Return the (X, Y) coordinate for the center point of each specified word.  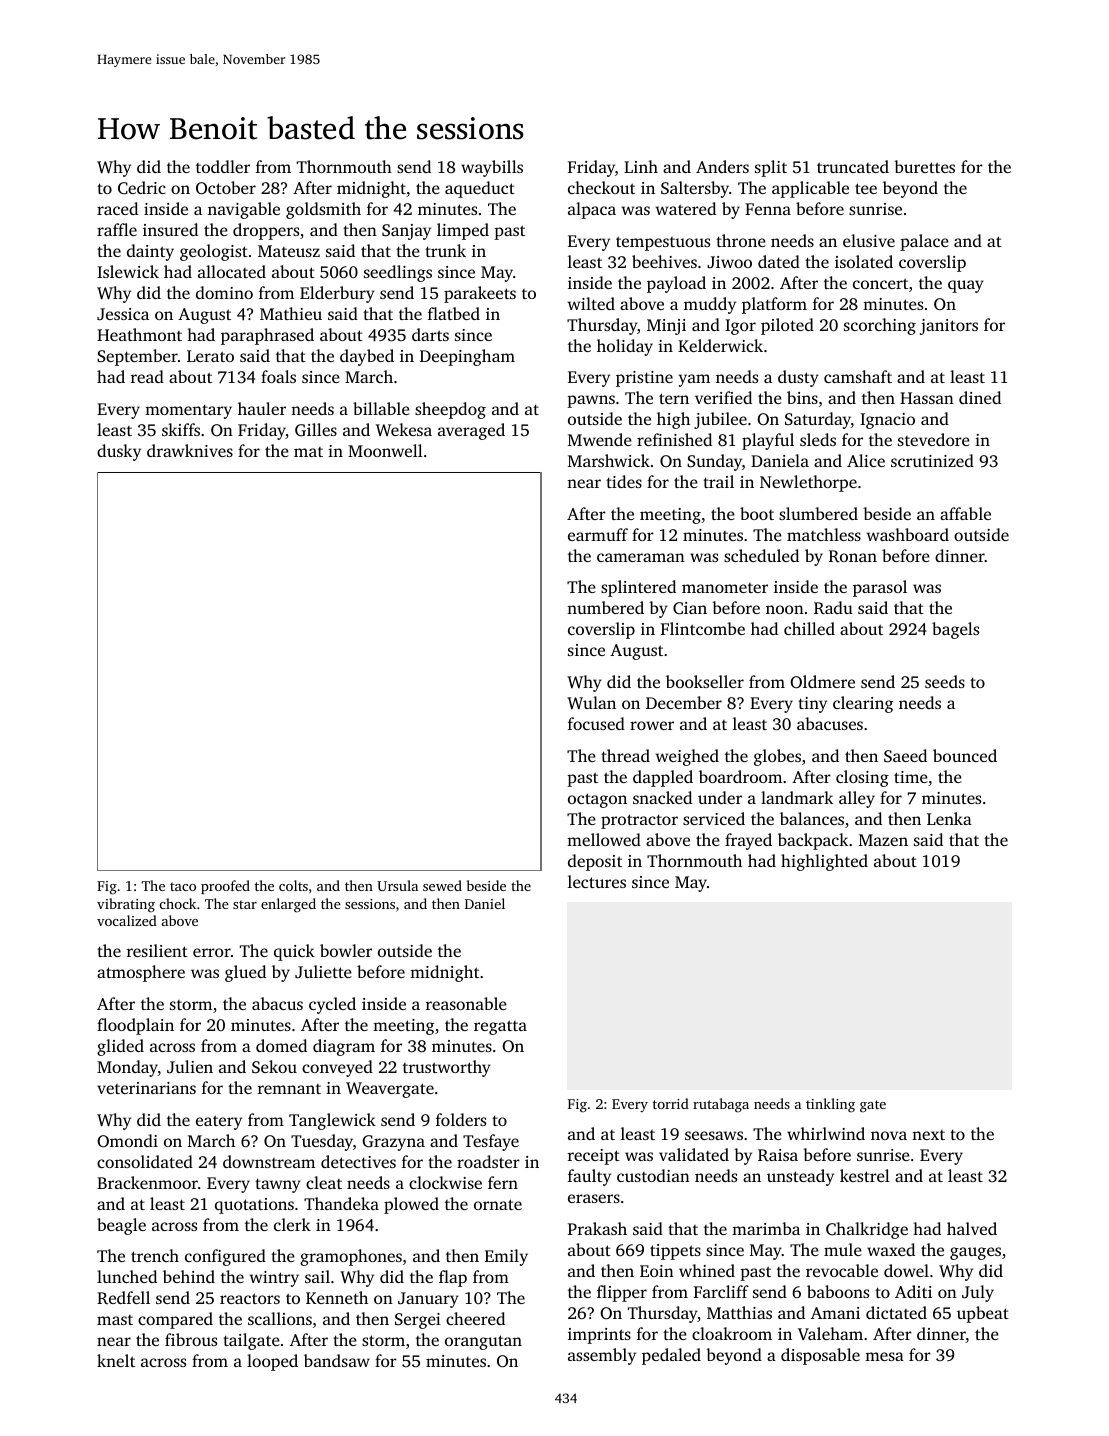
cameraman (641, 557)
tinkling (830, 1105)
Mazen (883, 840)
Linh (641, 166)
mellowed (604, 839)
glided (120, 1047)
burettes (924, 166)
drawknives (190, 450)
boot (757, 513)
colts (293, 885)
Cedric (142, 187)
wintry (274, 1279)
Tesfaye (491, 1142)
